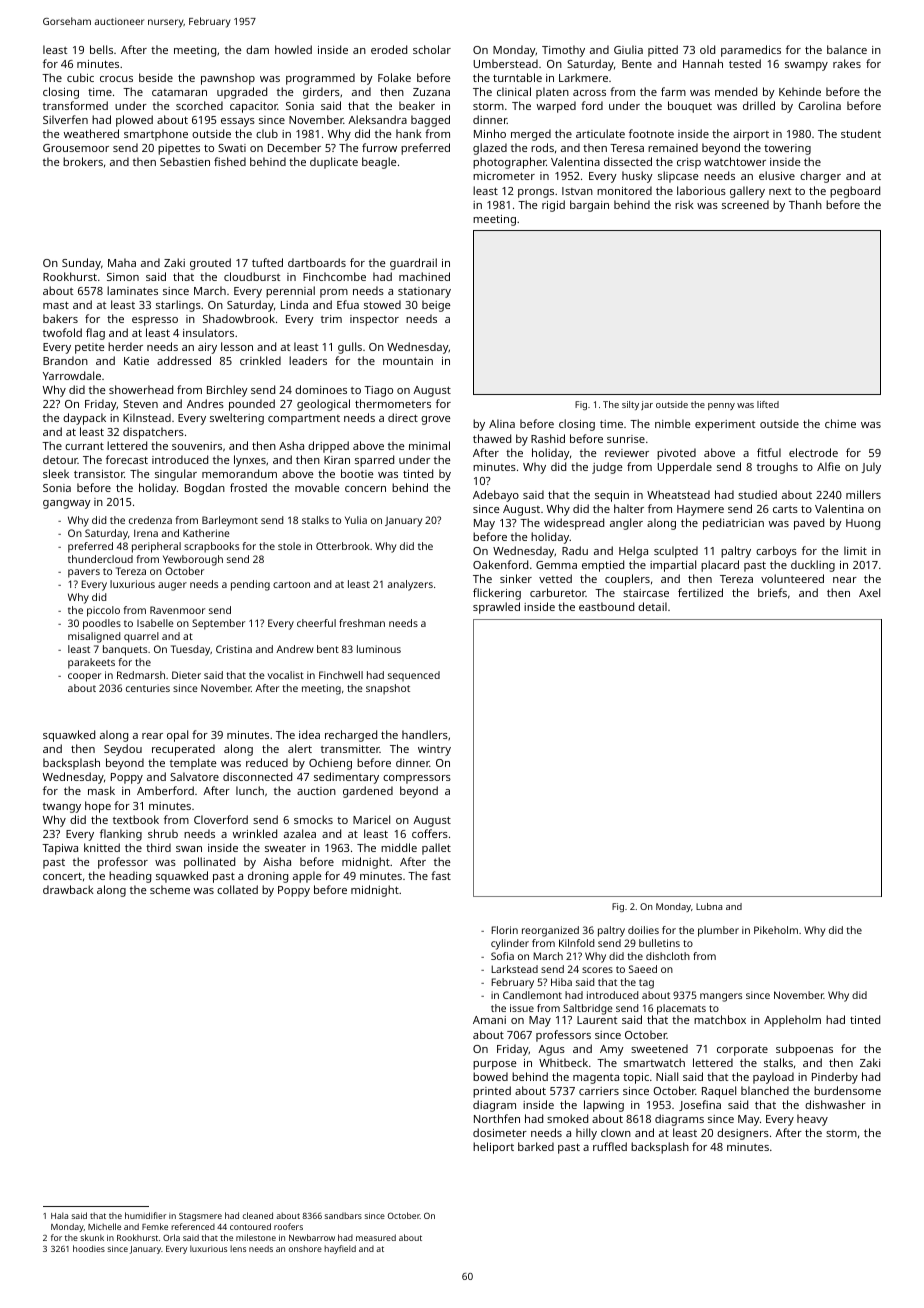 The height and width of the document is (1308, 924). Describe the element at coordinates (257, 49) in the document. I see `dam` at that location.
